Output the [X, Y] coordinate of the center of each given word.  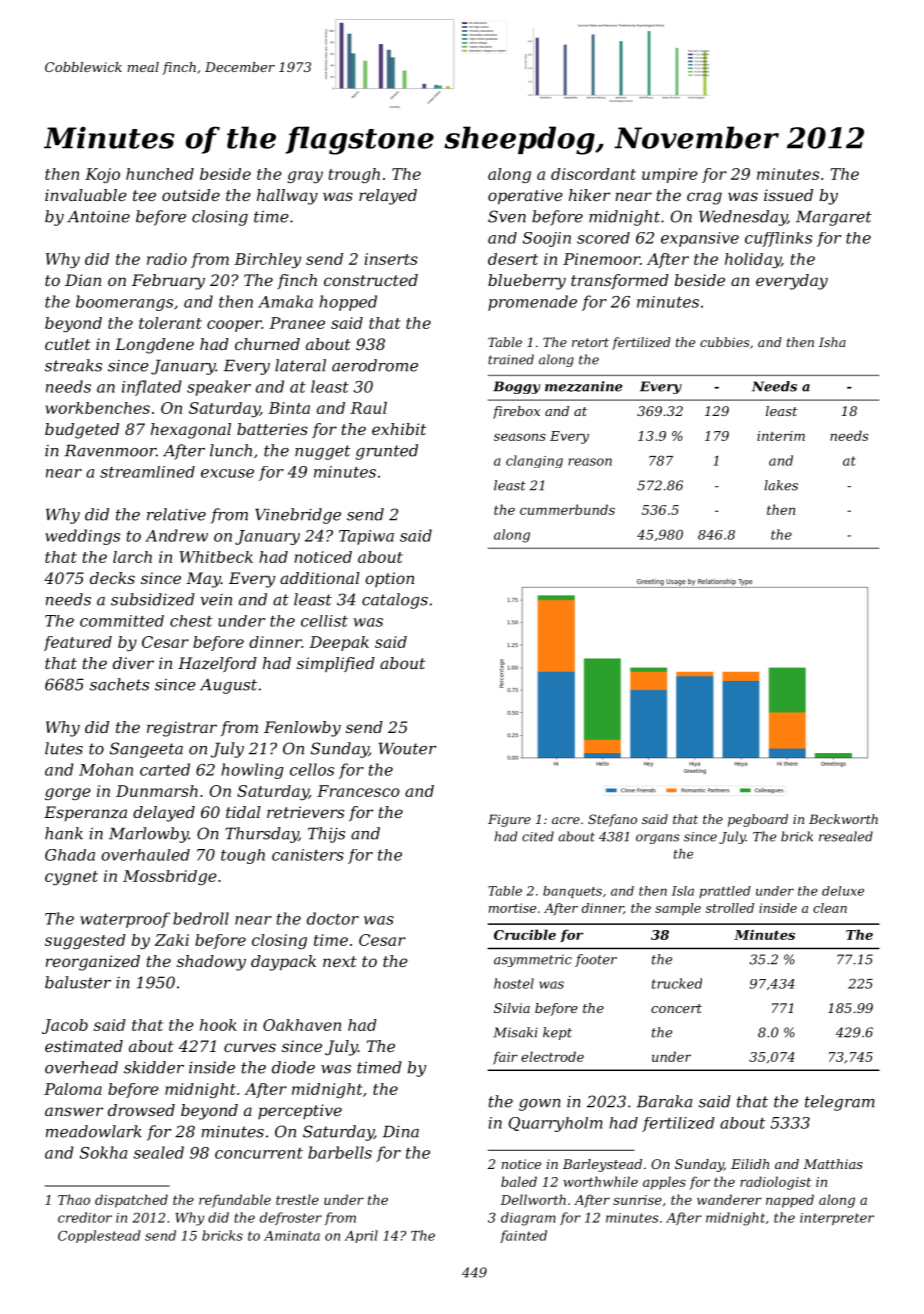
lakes [781, 485]
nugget [322, 452]
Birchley [267, 260]
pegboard [758, 820]
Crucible [525, 934]
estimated [84, 1046]
